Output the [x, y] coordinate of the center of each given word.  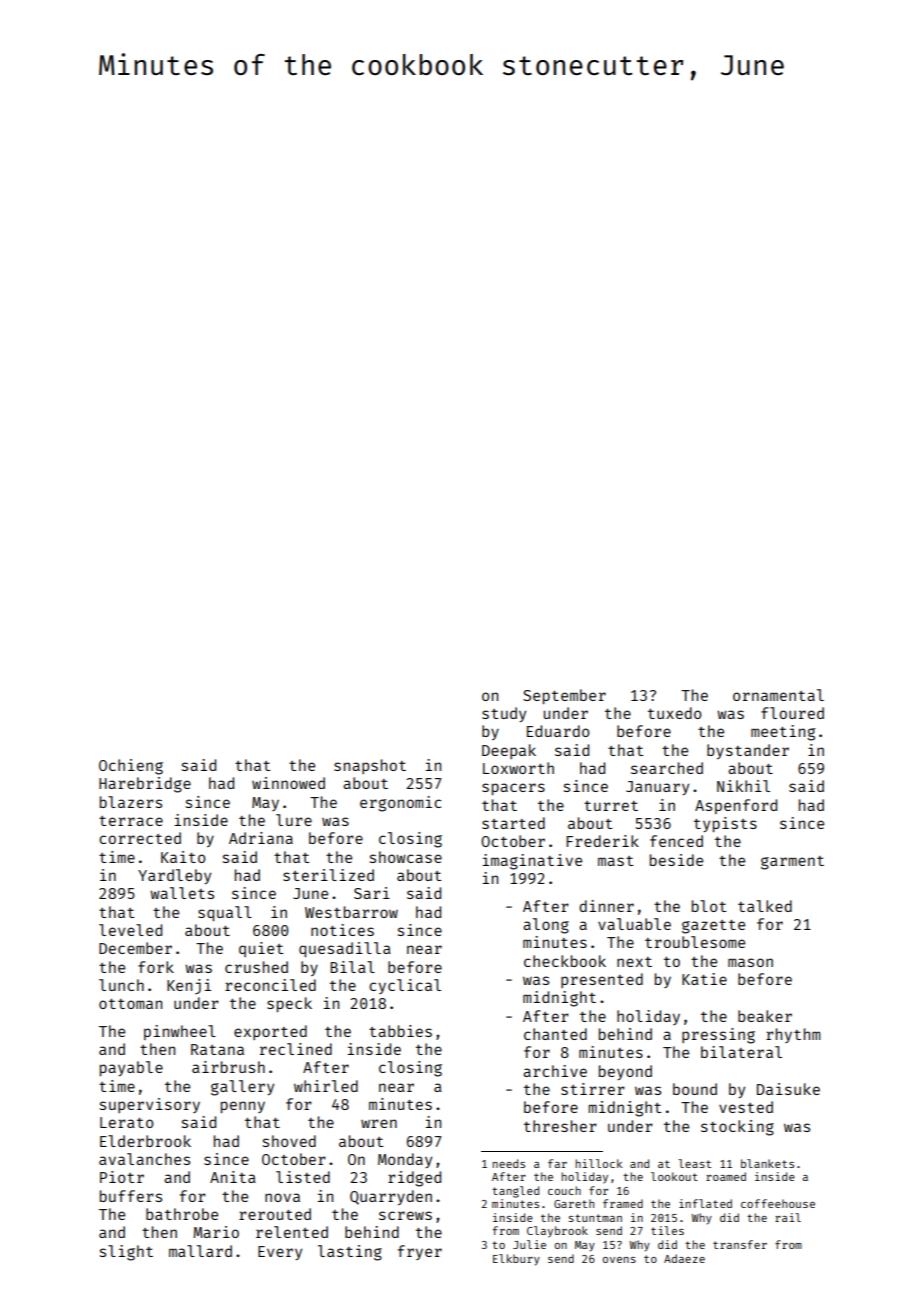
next [634, 962]
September [564, 696]
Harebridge [145, 785]
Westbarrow [351, 912]
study [504, 714]
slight [126, 1253]
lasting [350, 1253]
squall [225, 913]
